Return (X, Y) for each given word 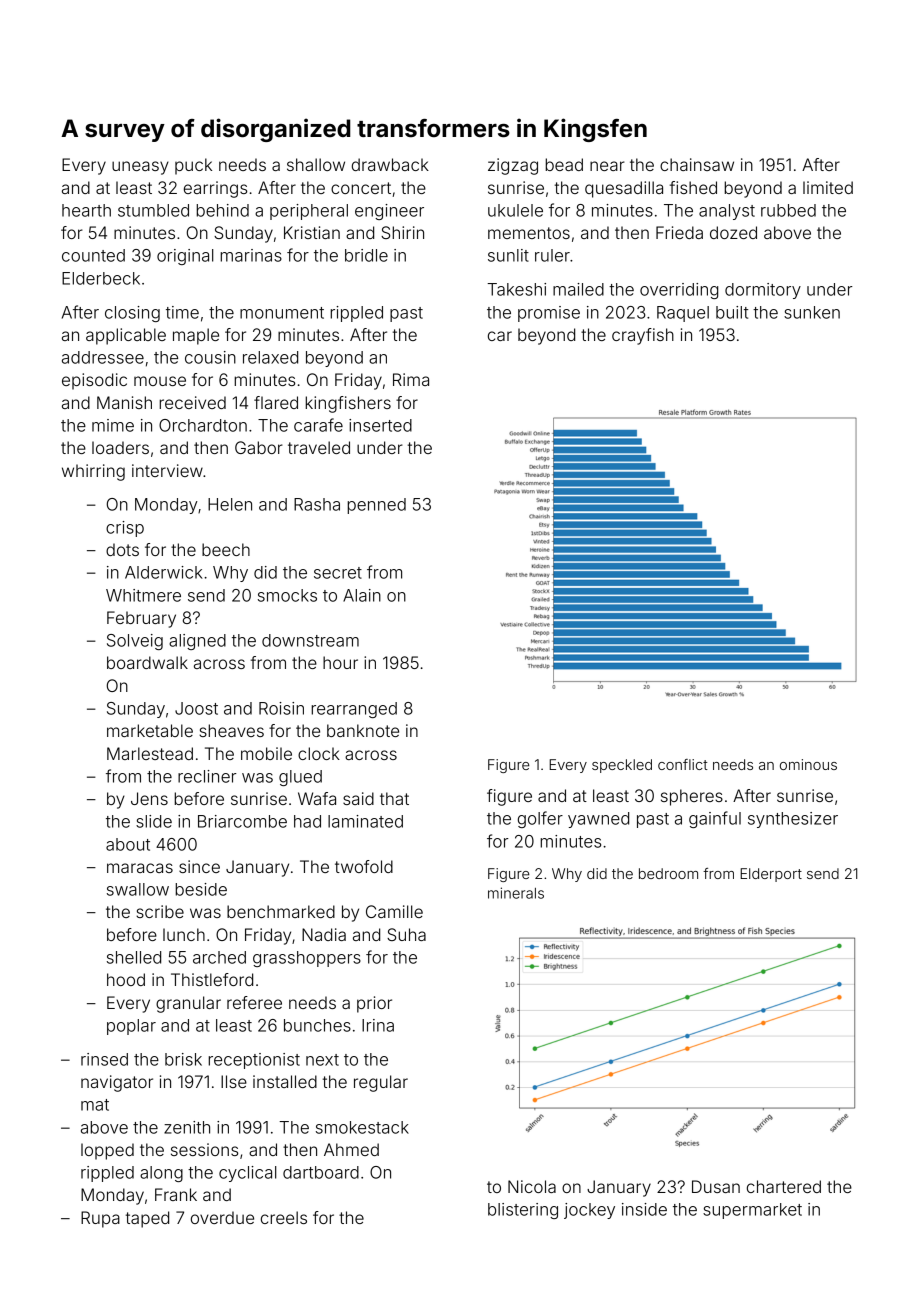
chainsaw (697, 164)
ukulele (515, 210)
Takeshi (516, 289)
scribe (160, 911)
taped (147, 1219)
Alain (362, 595)
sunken (812, 312)
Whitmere (143, 595)
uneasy (140, 168)
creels (284, 1217)
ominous (808, 764)
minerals (516, 893)
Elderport (771, 875)
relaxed (270, 357)
